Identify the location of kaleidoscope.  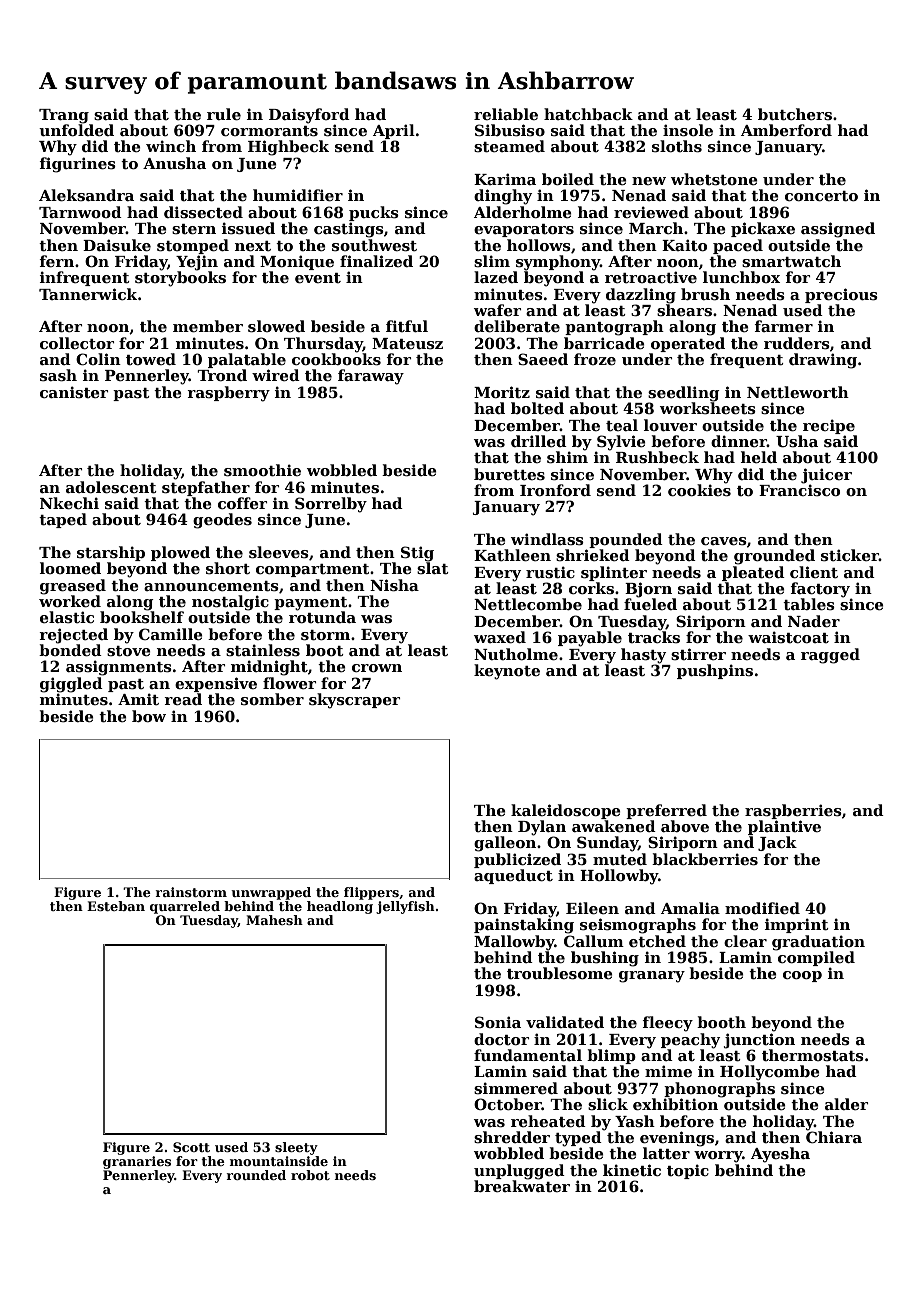
(566, 811).
